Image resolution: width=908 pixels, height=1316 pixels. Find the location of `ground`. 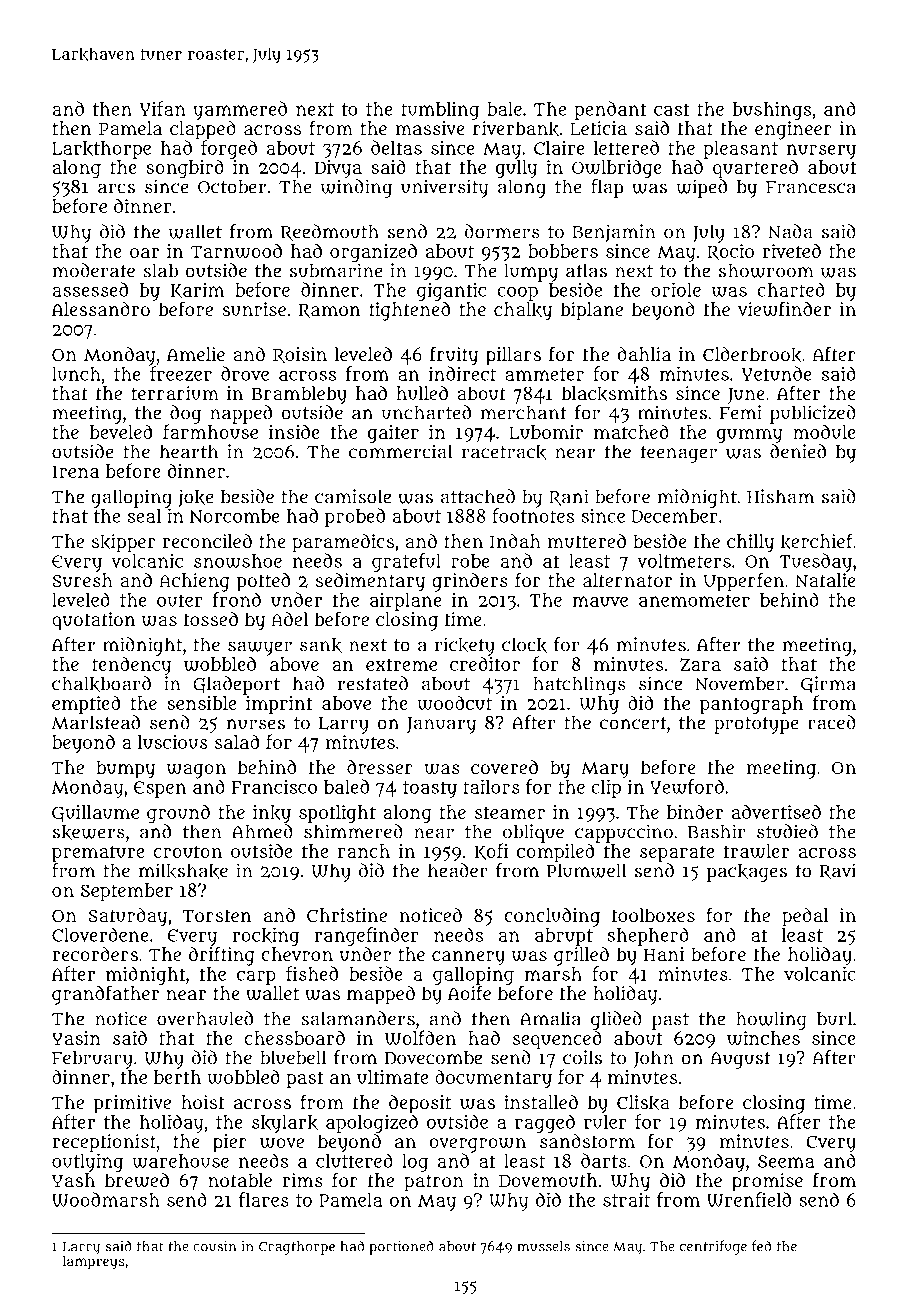

ground is located at coordinates (178, 814).
